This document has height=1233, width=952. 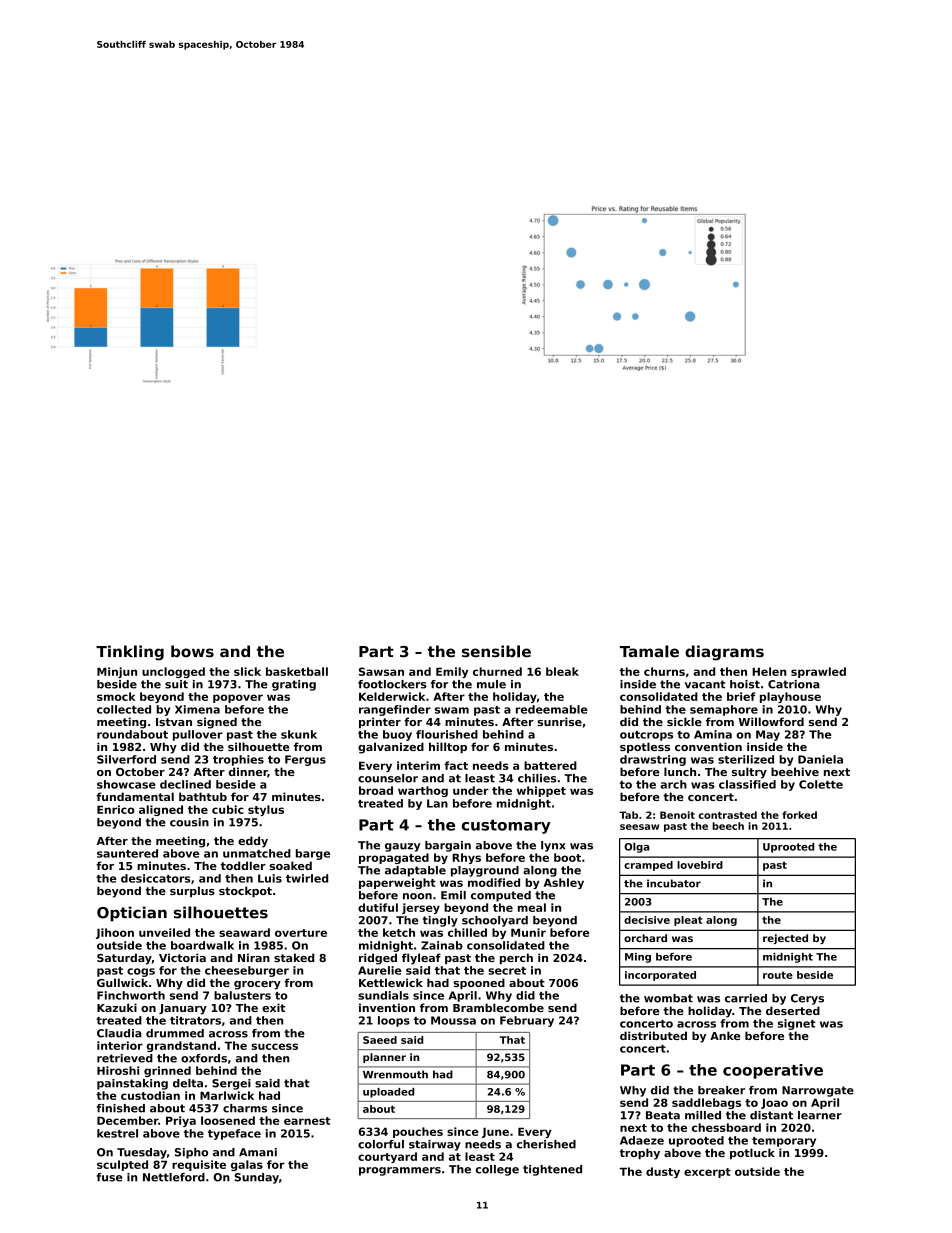 I want to click on excerpt, so click(x=707, y=1173).
